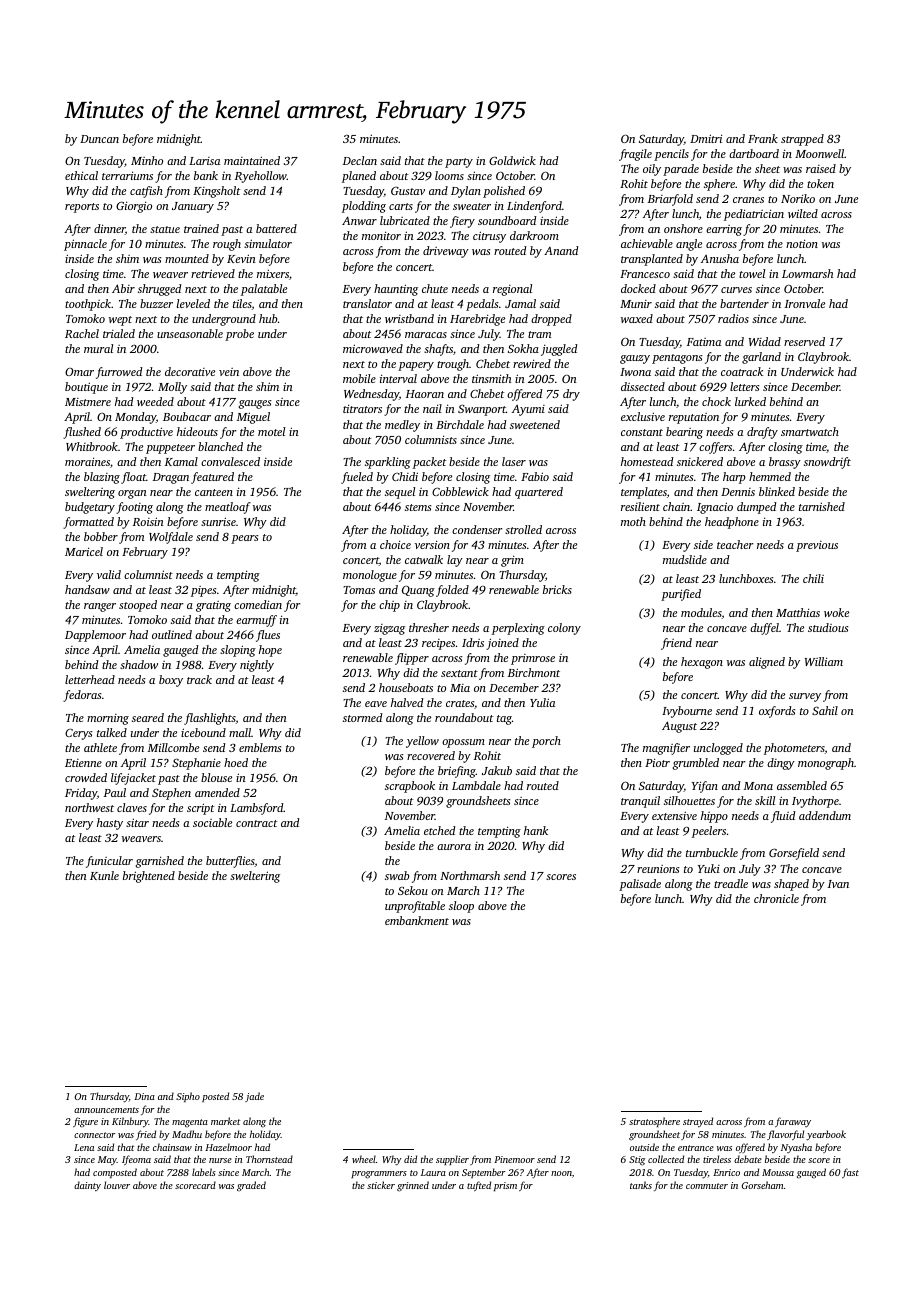  Describe the element at coordinates (762, 1185) in the image. I see `Gorseham` at that location.
